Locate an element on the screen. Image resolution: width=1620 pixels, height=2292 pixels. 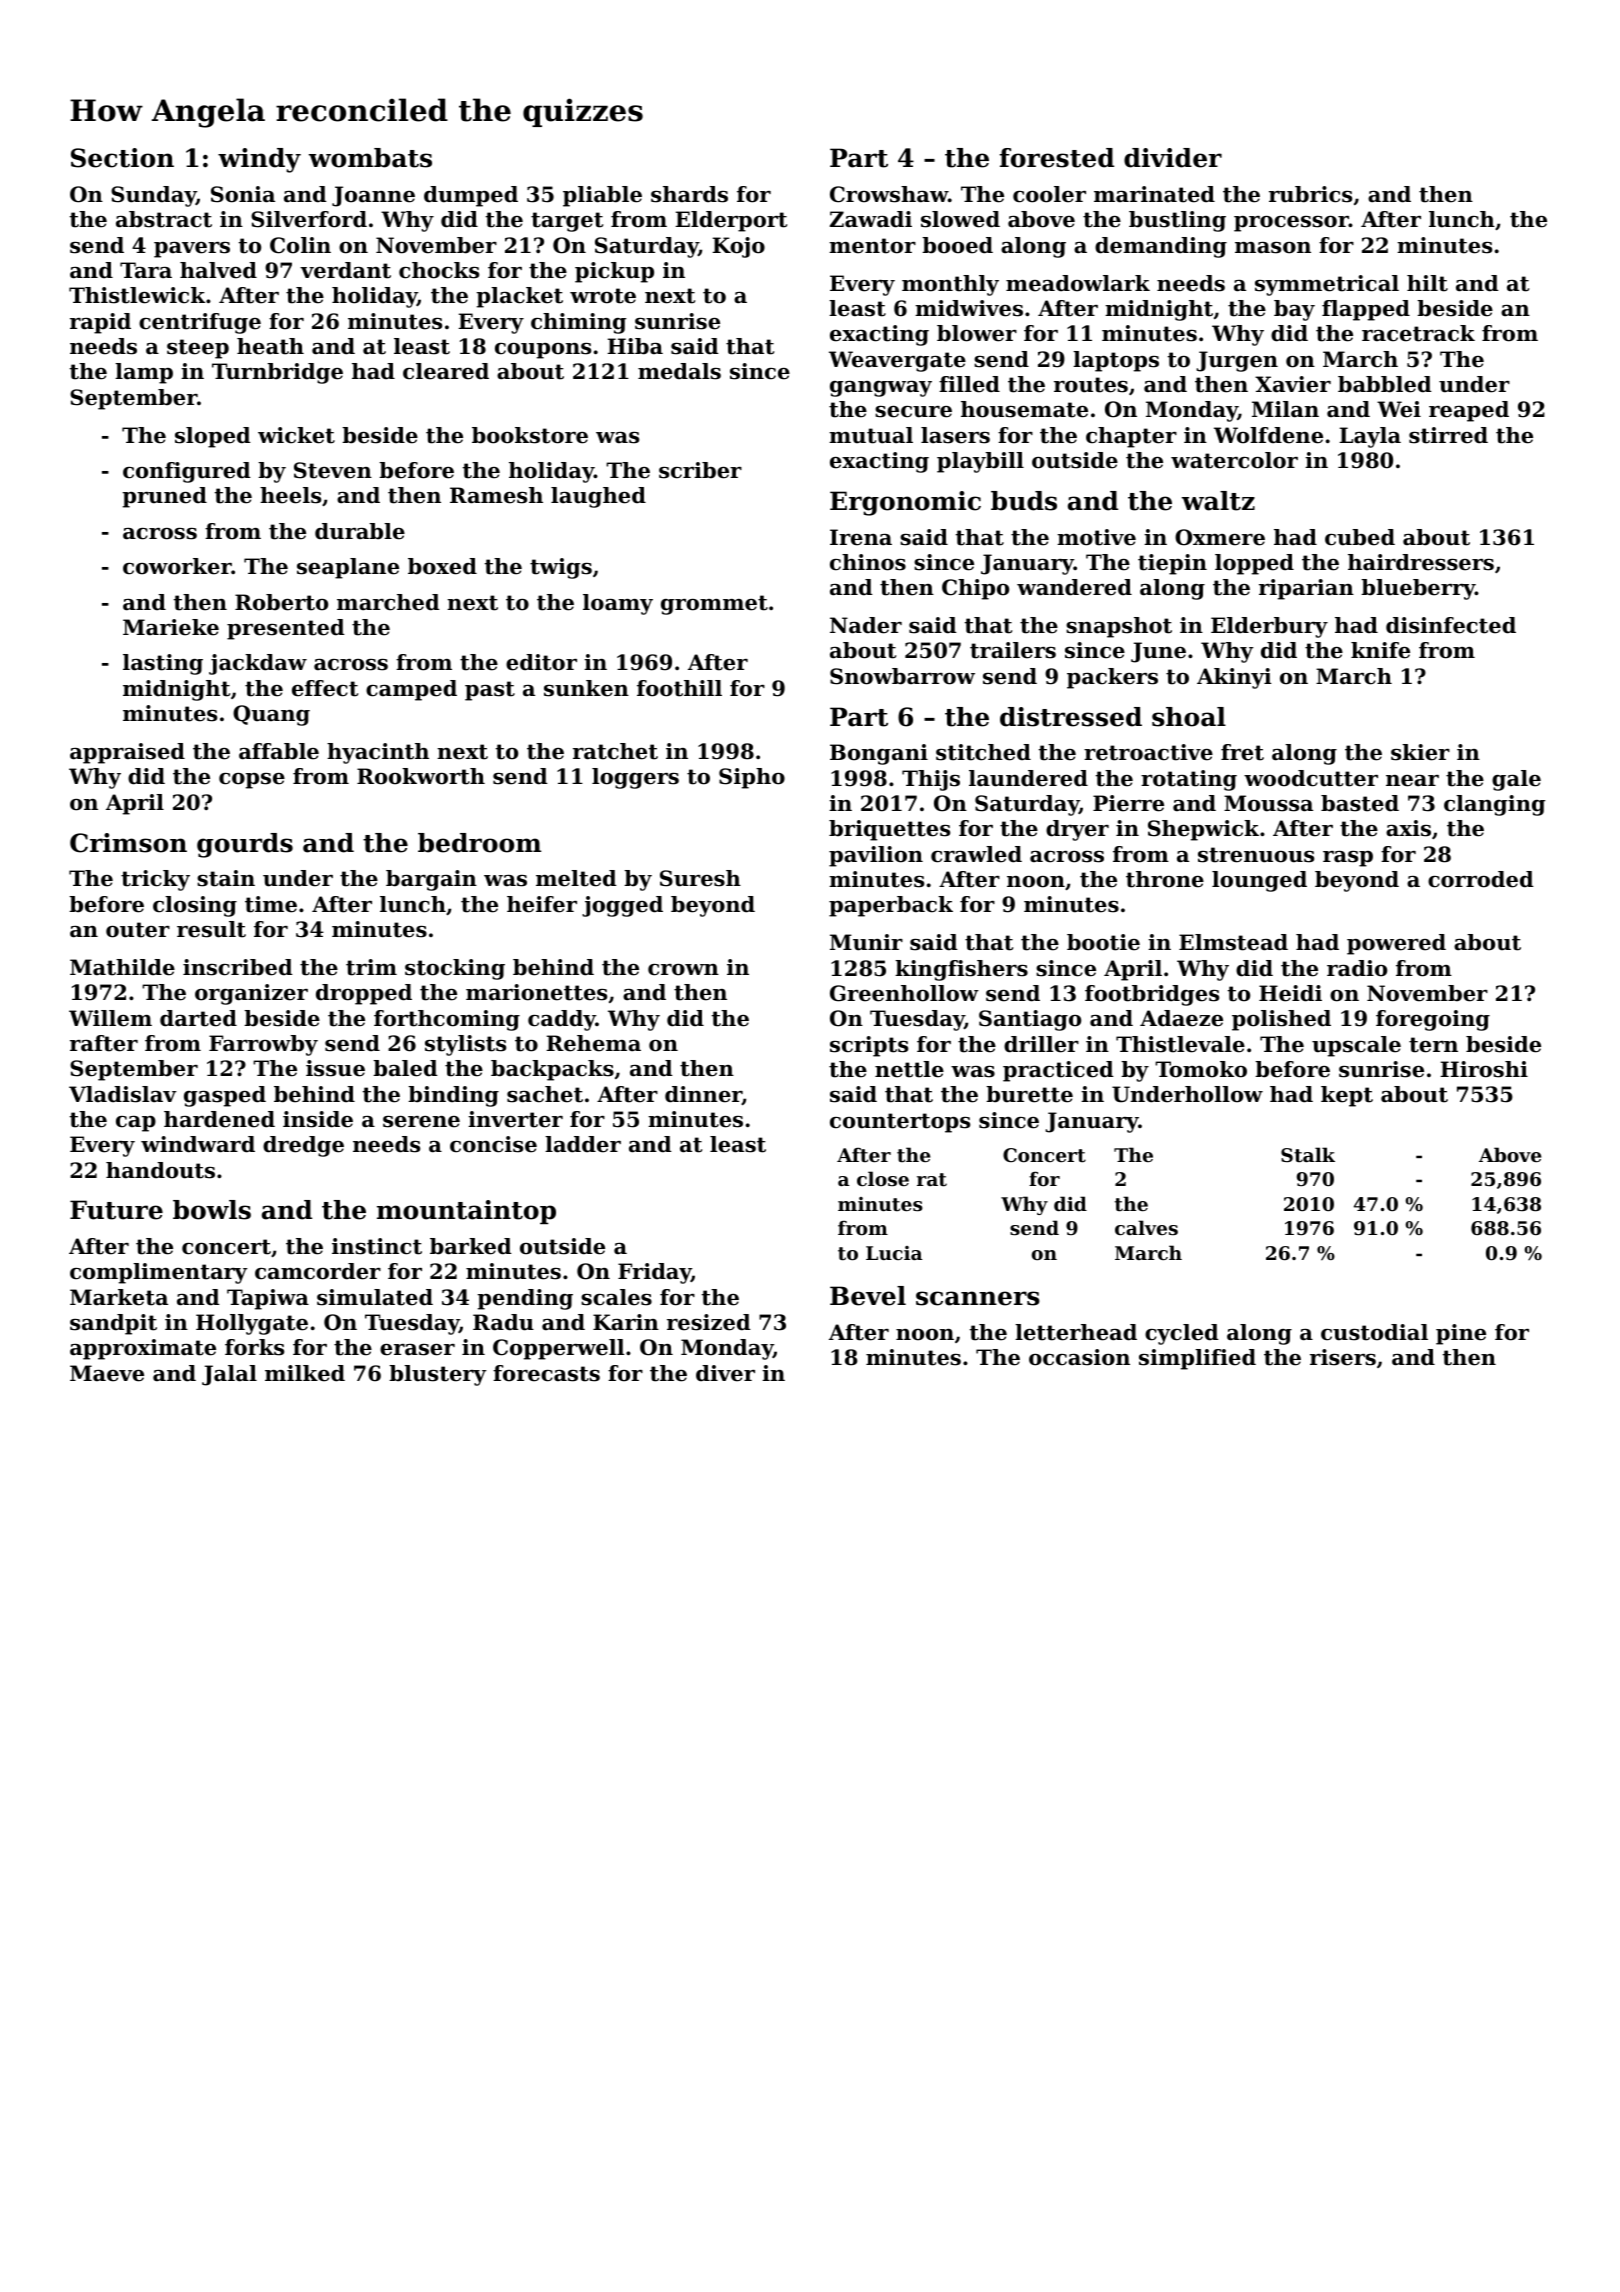
Jalal is located at coordinates (229, 1375).
